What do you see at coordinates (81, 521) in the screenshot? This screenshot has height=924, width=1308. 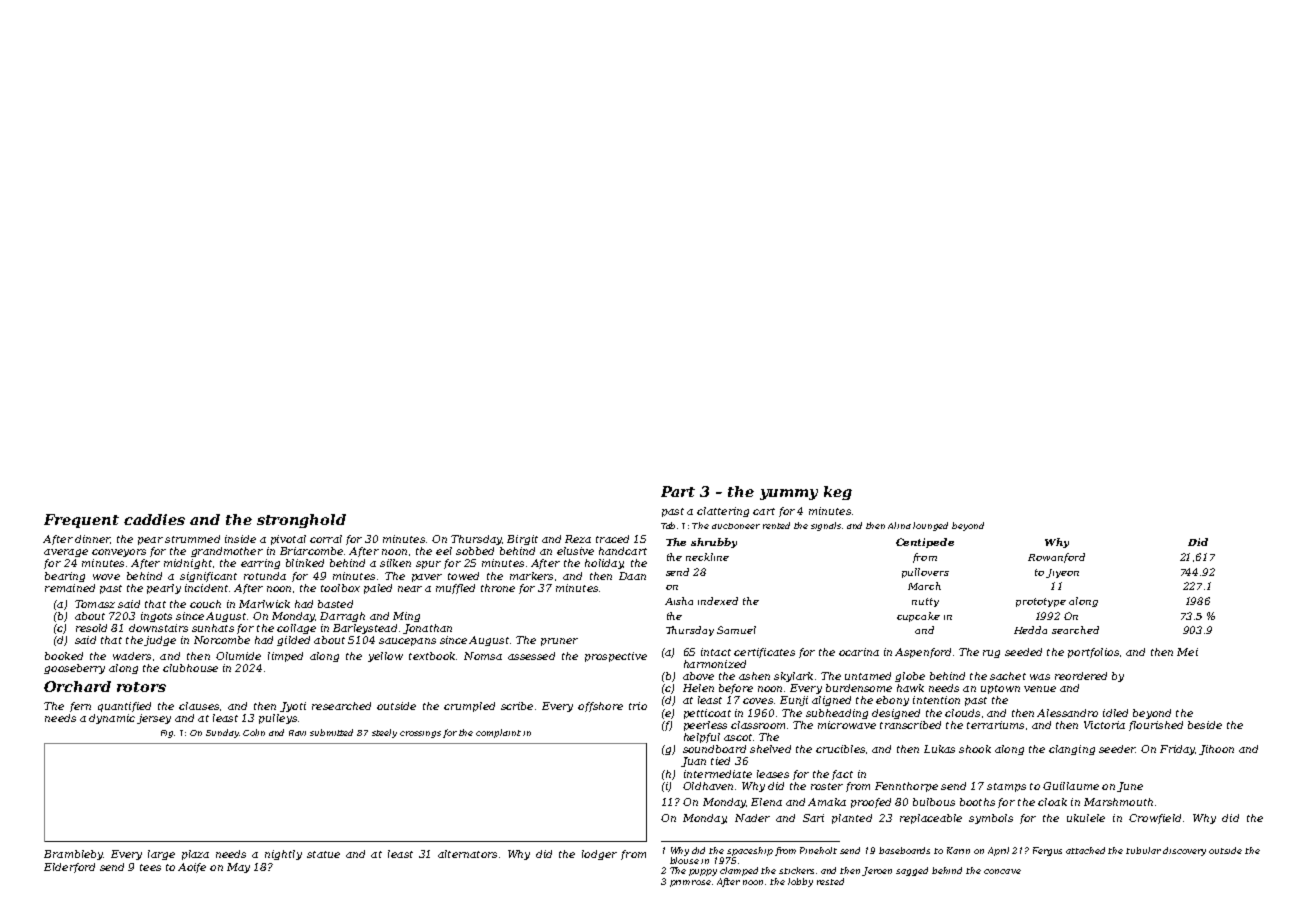 I see `Frequent` at bounding box center [81, 521].
